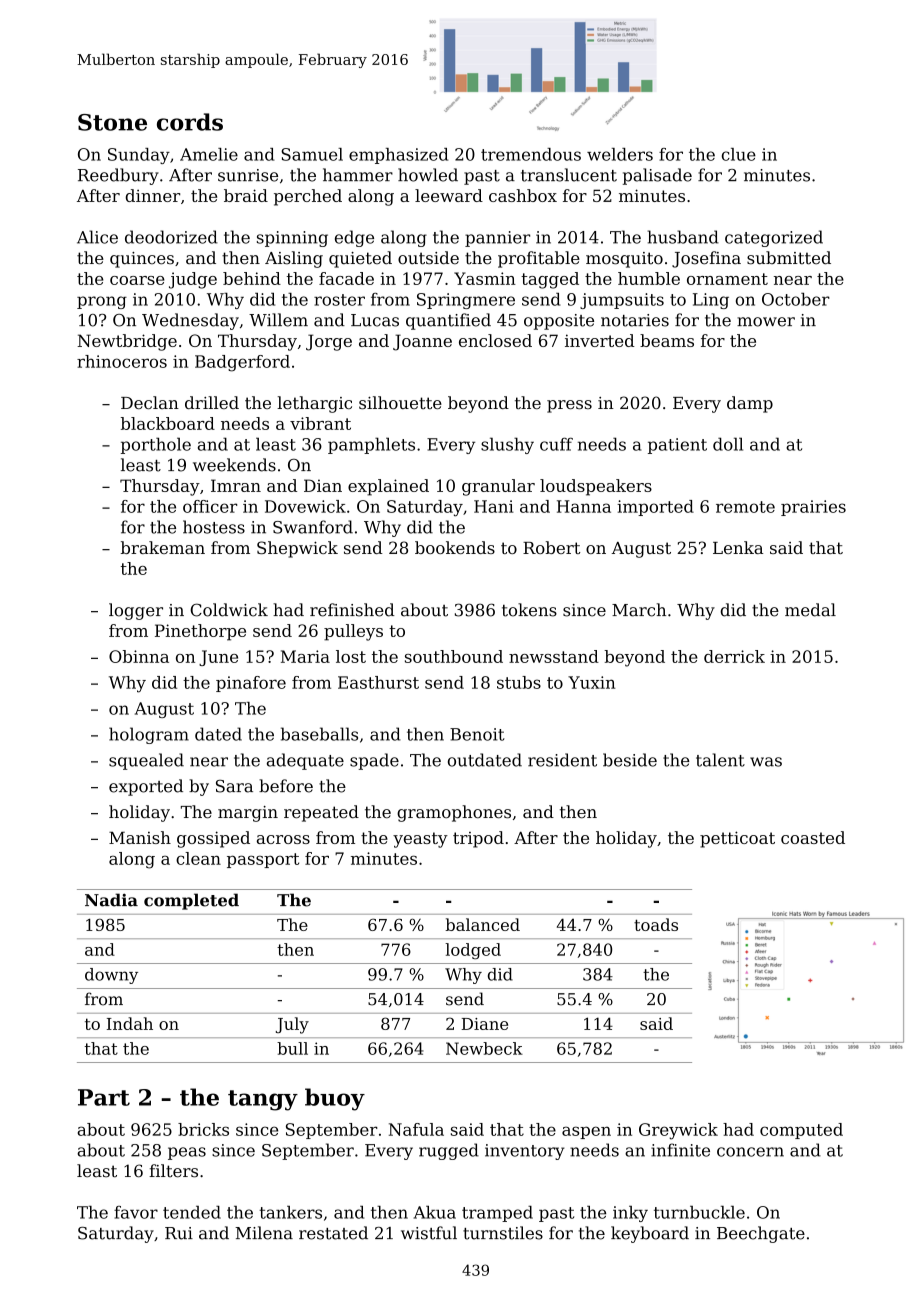  What do you see at coordinates (136, 1212) in the screenshot?
I see `favor` at bounding box center [136, 1212].
